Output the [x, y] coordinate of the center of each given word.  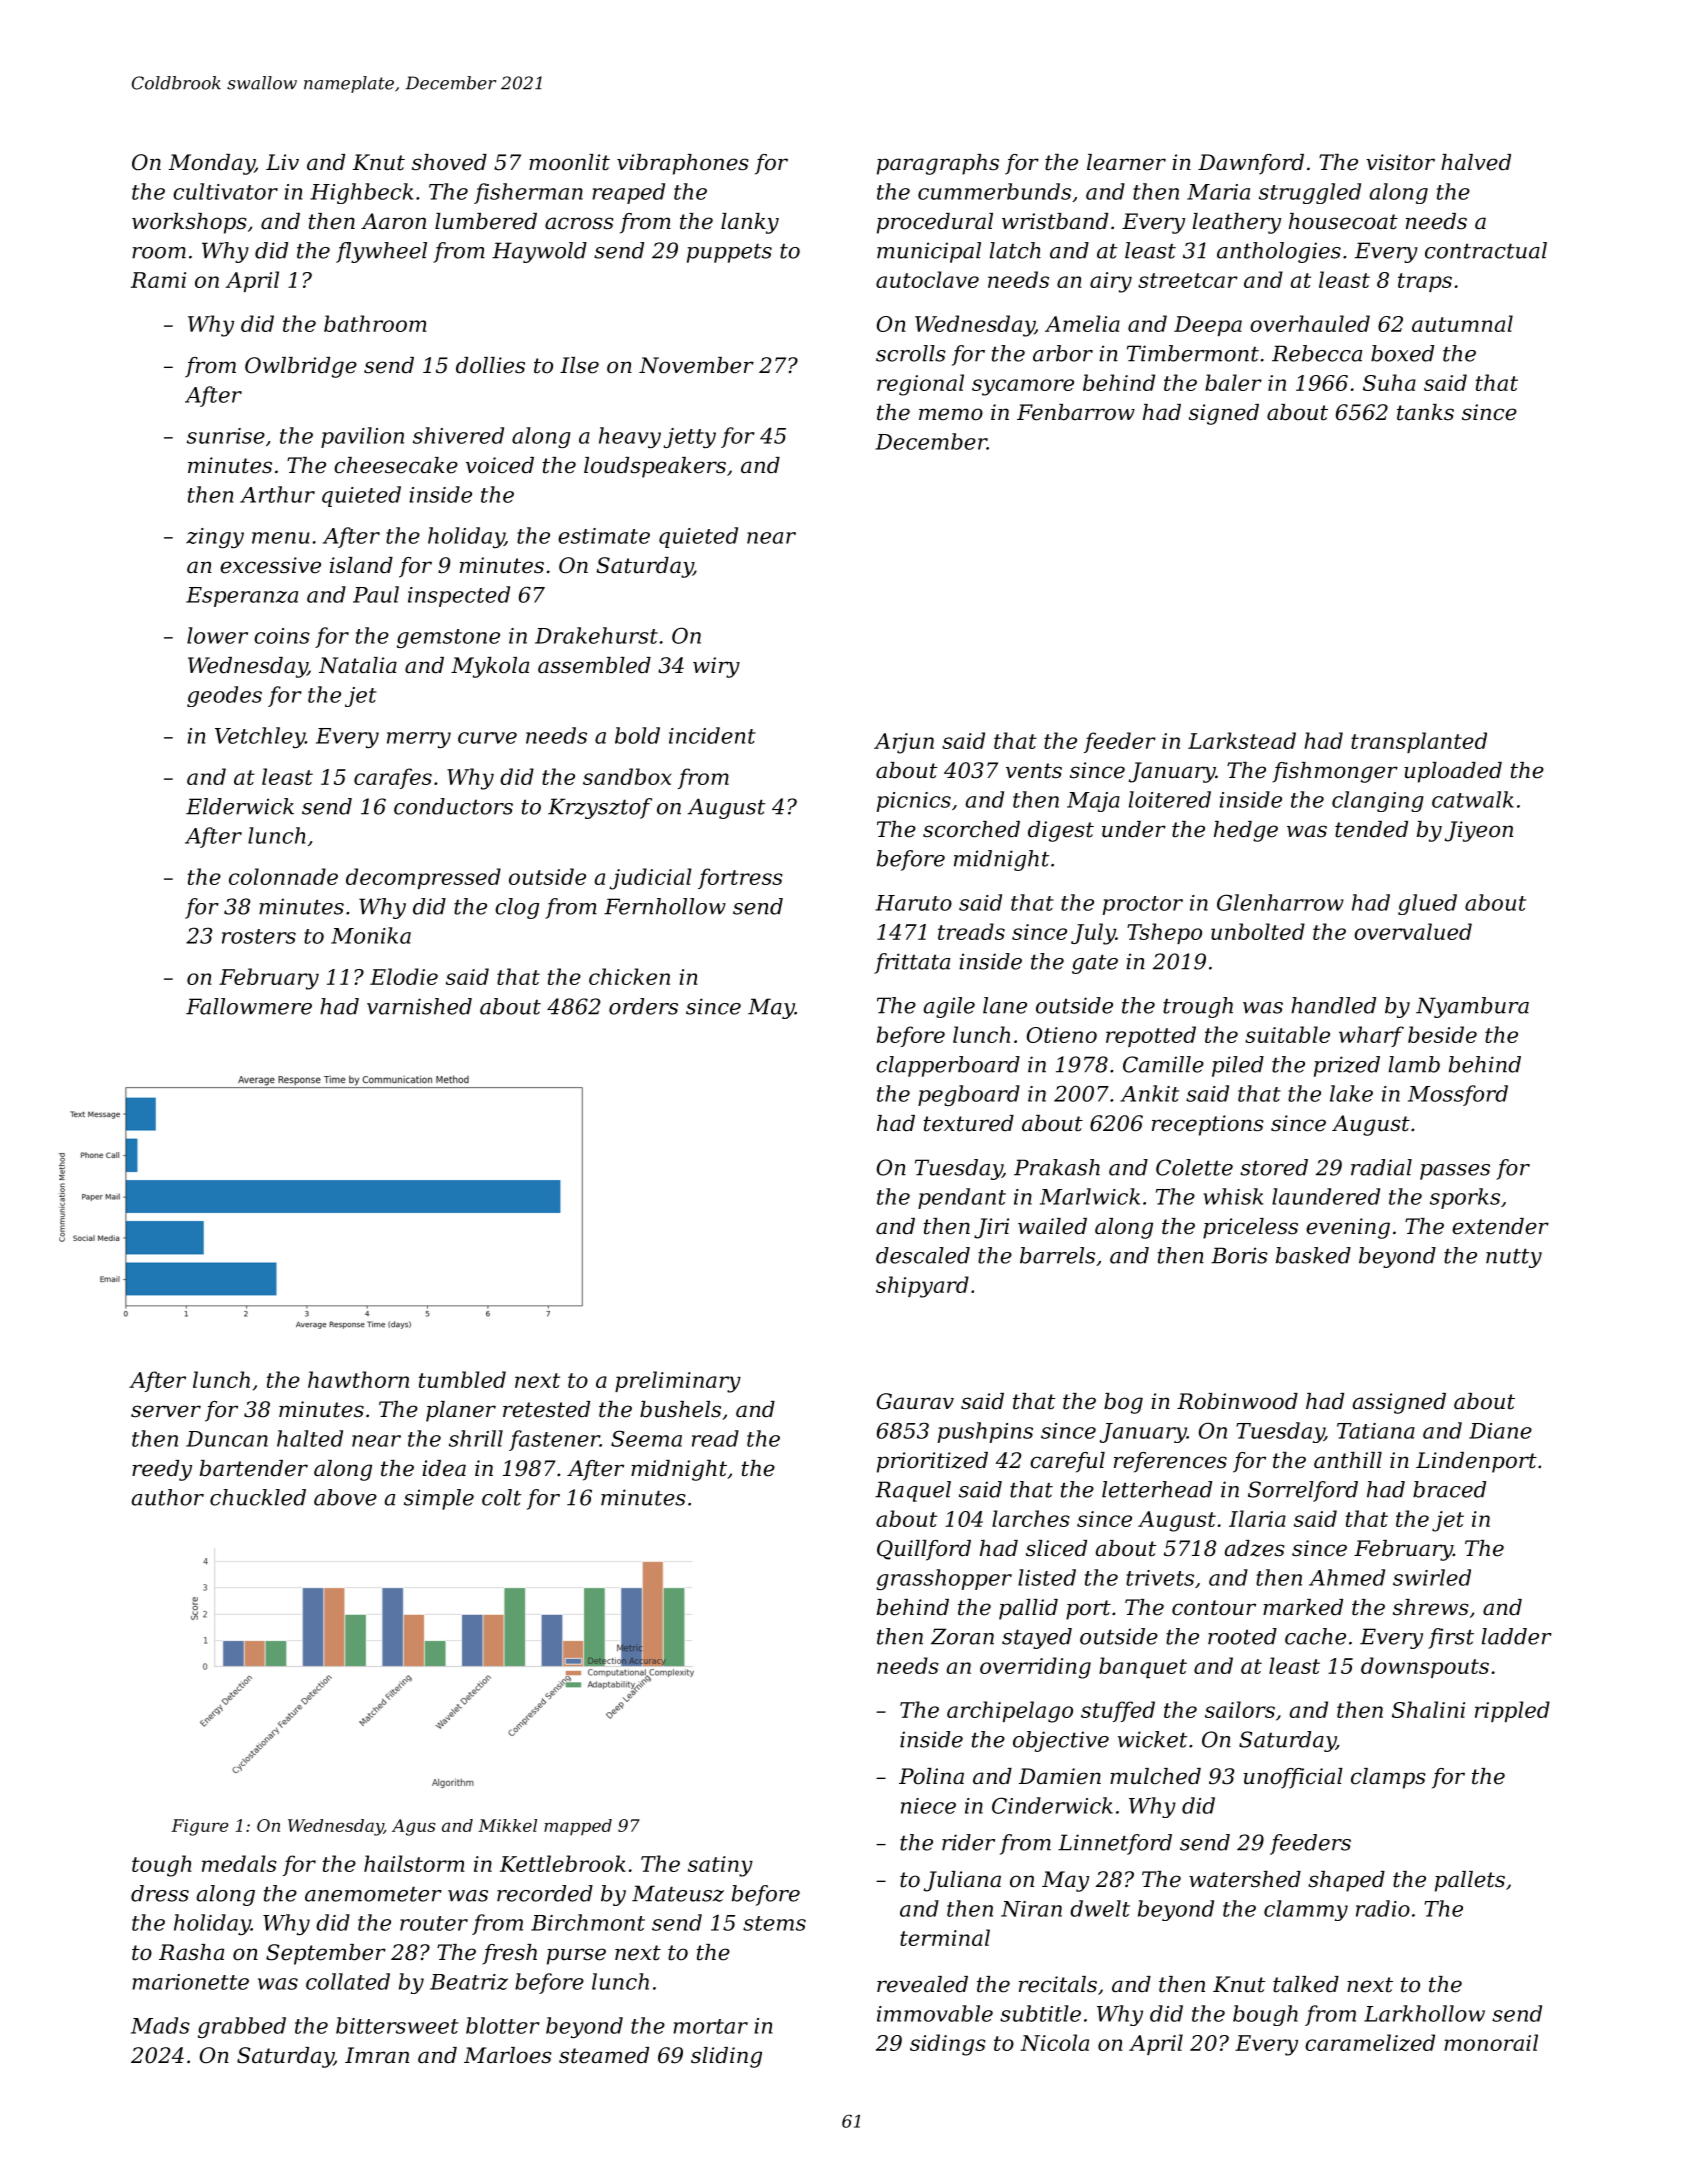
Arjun [904, 743]
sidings [948, 2045]
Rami [158, 280]
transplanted [1419, 742]
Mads [160, 2025]
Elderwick [240, 806]
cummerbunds [994, 191]
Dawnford [1251, 164]
